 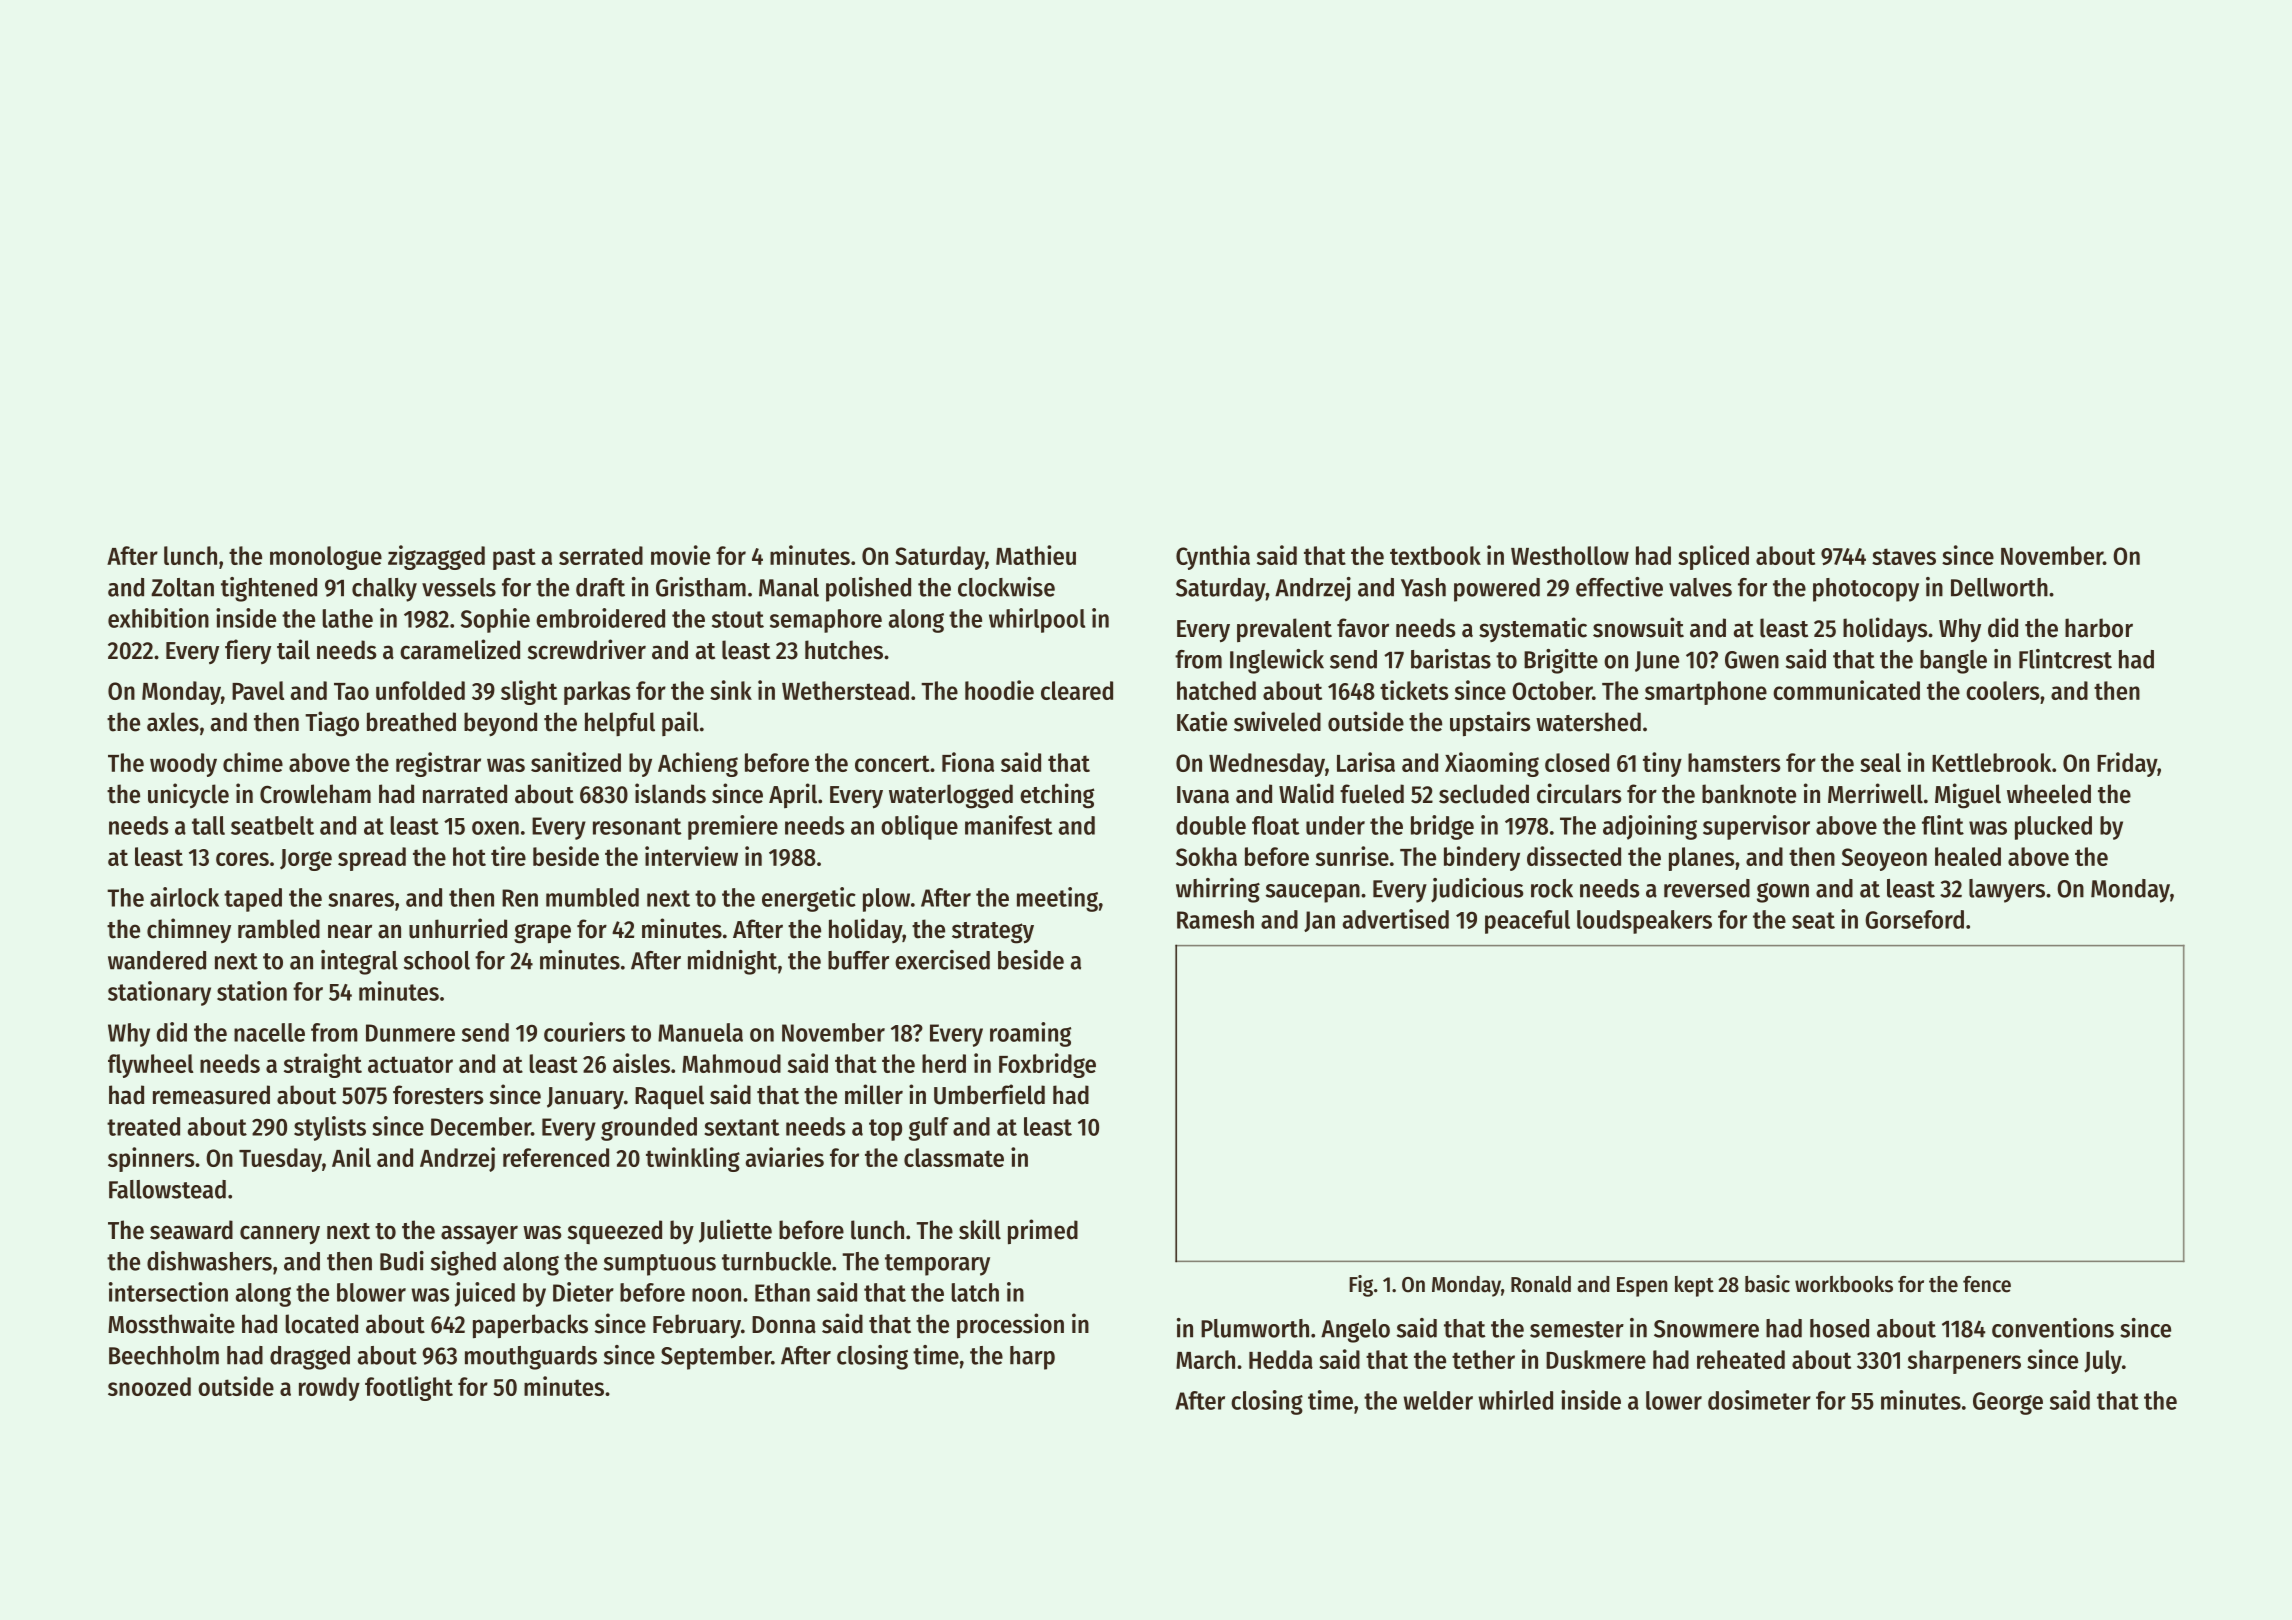 What do you see at coordinates (583, 1292) in the image?
I see `Dieter` at bounding box center [583, 1292].
